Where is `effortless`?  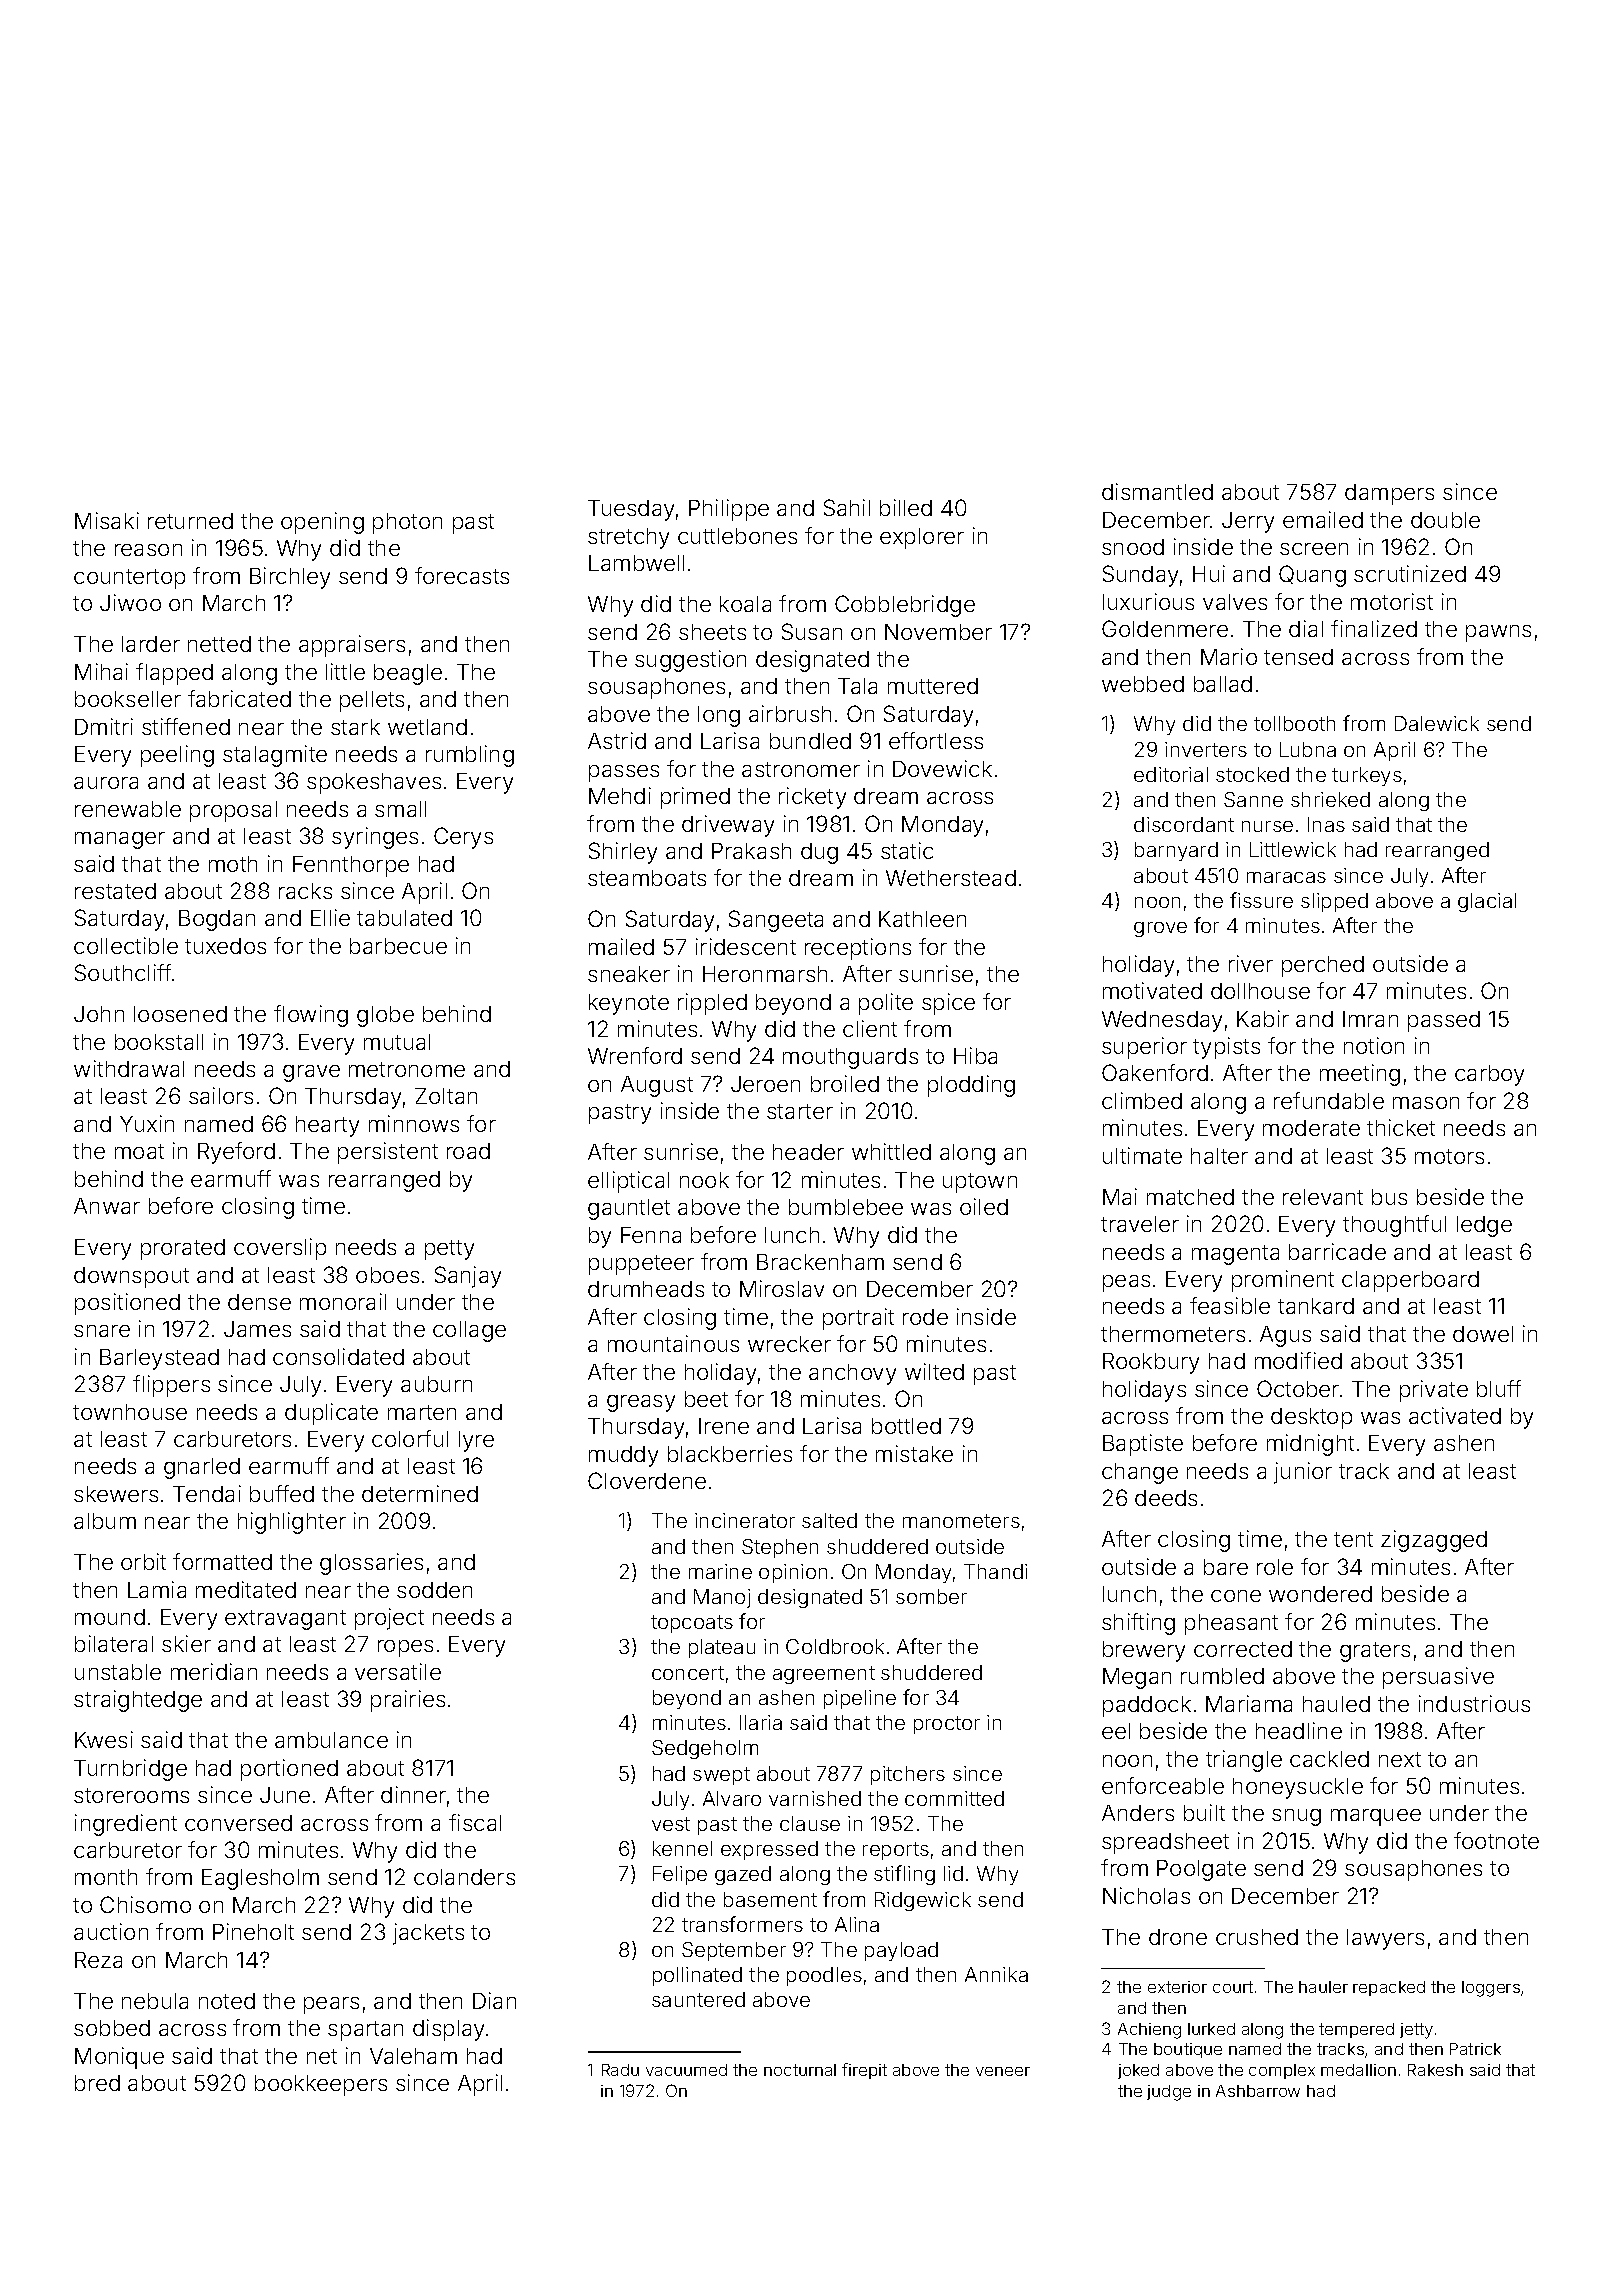 effortless is located at coordinates (936, 740).
